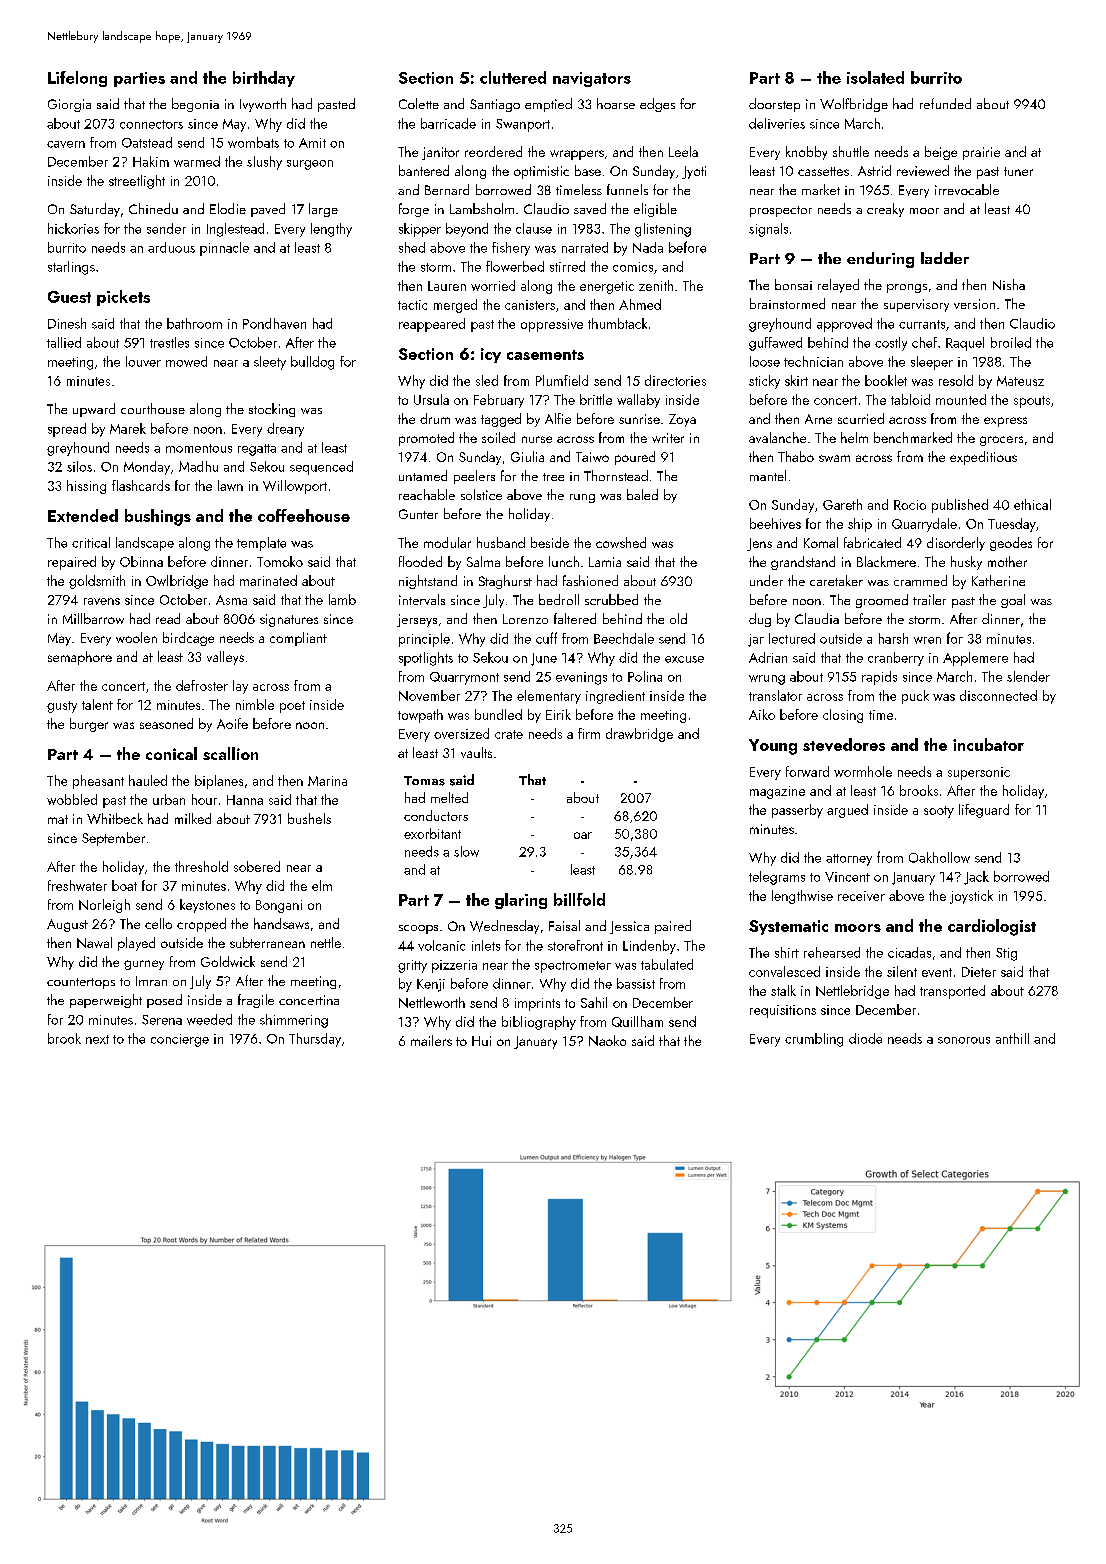  What do you see at coordinates (309, 818) in the screenshot?
I see `bushels` at bounding box center [309, 818].
